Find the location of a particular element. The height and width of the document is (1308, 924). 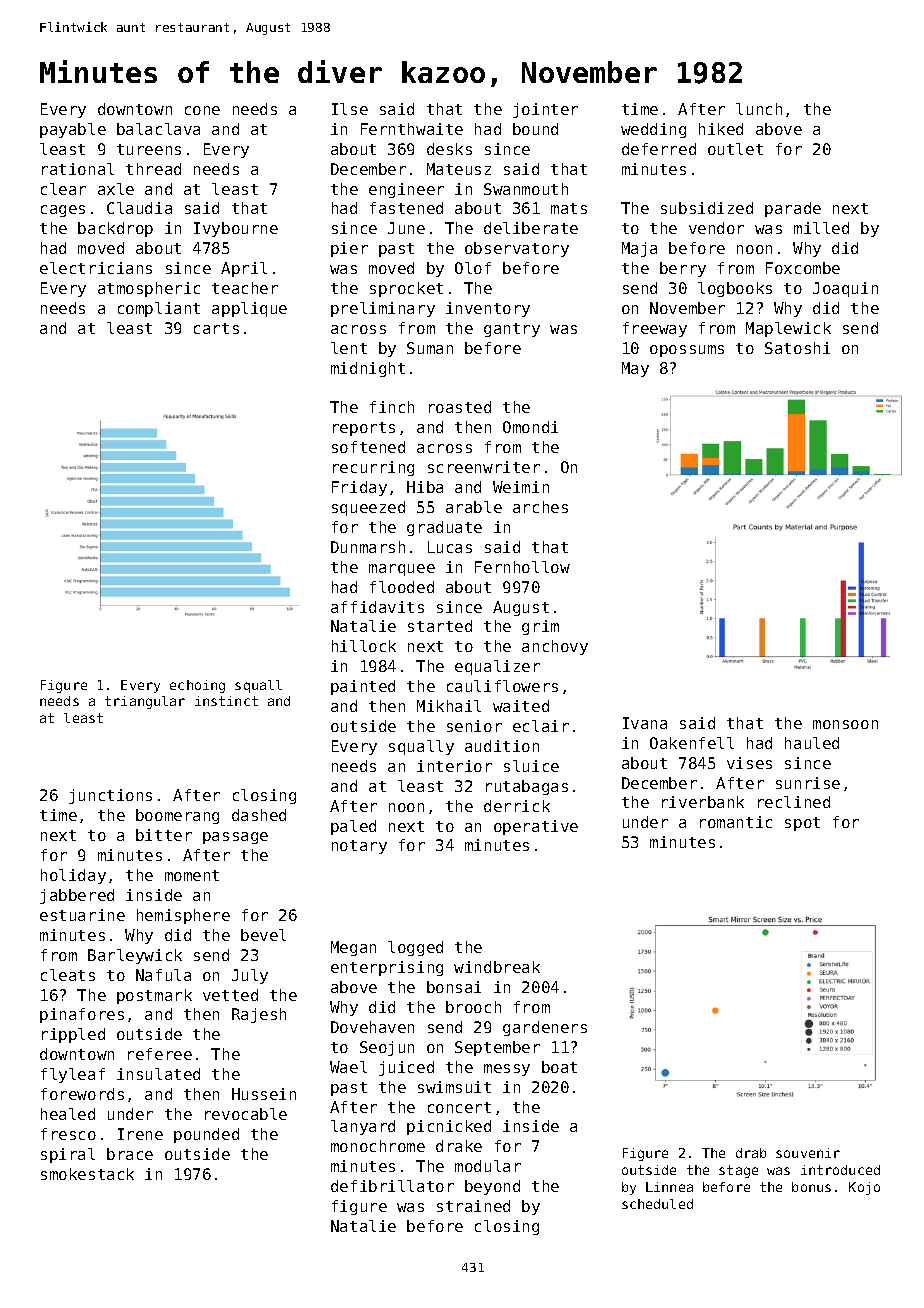

Kojo is located at coordinates (864, 1188).
